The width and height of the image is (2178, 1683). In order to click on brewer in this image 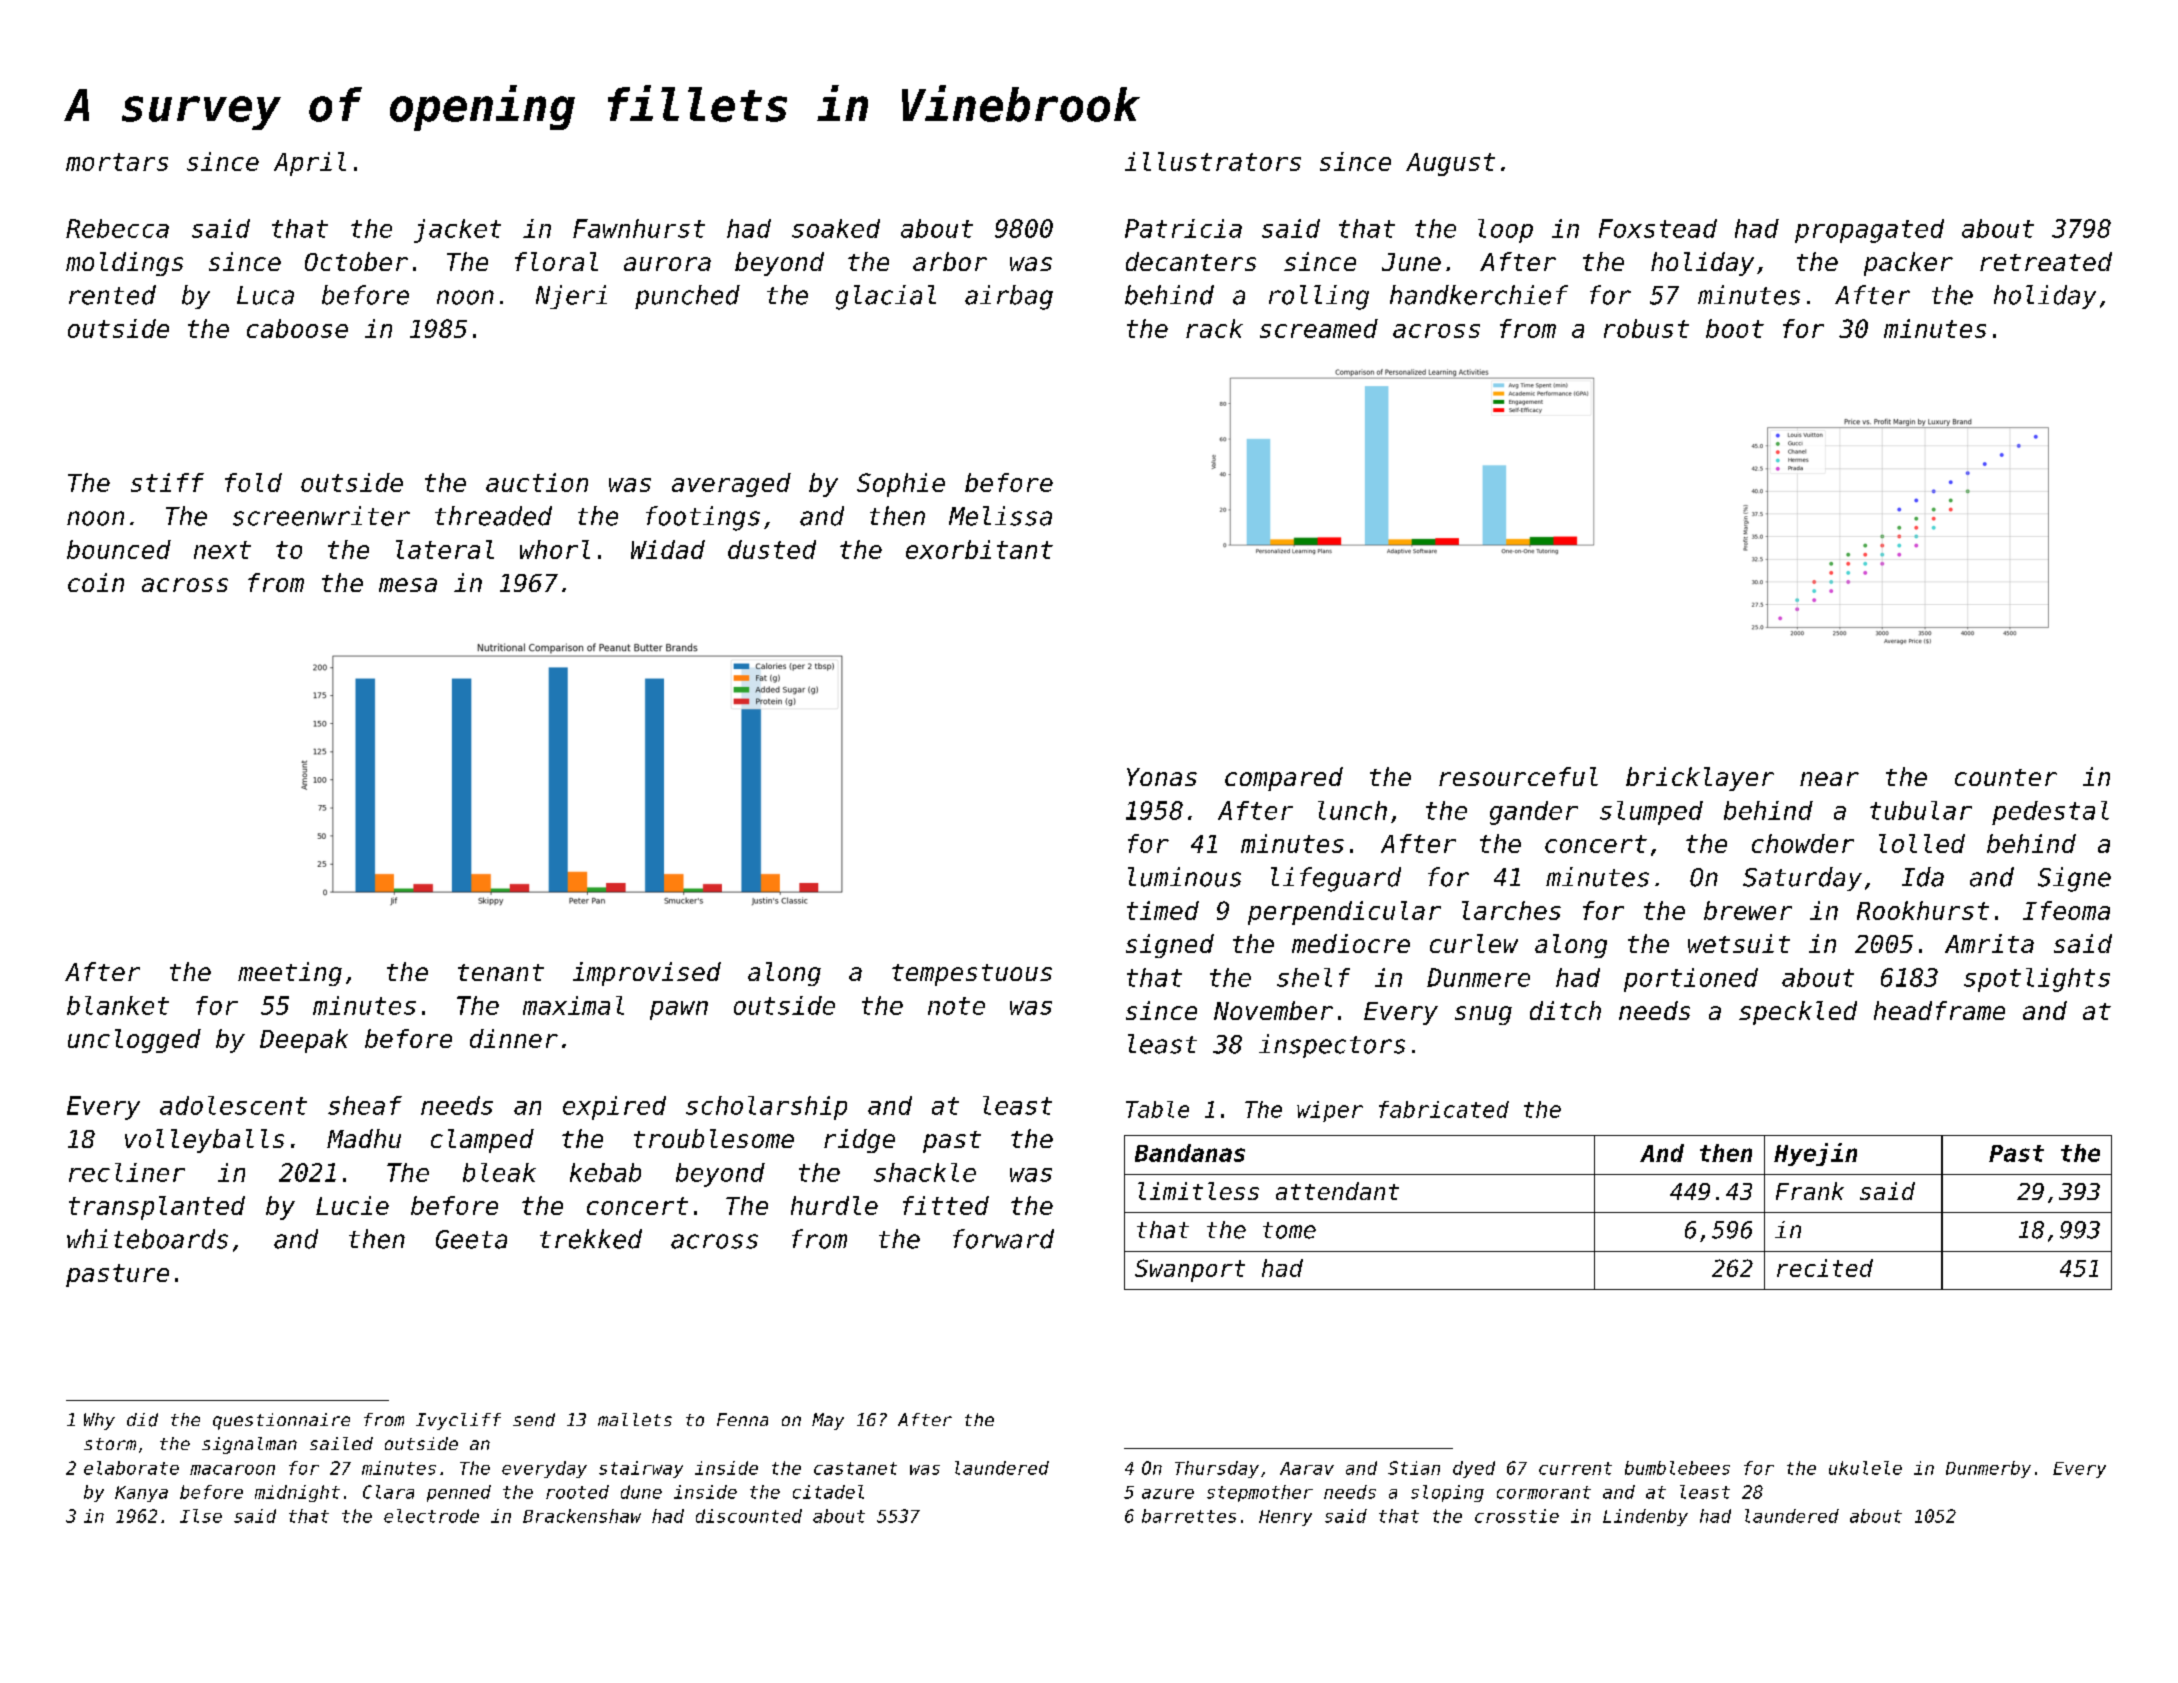, I will do `click(1748, 910)`.
